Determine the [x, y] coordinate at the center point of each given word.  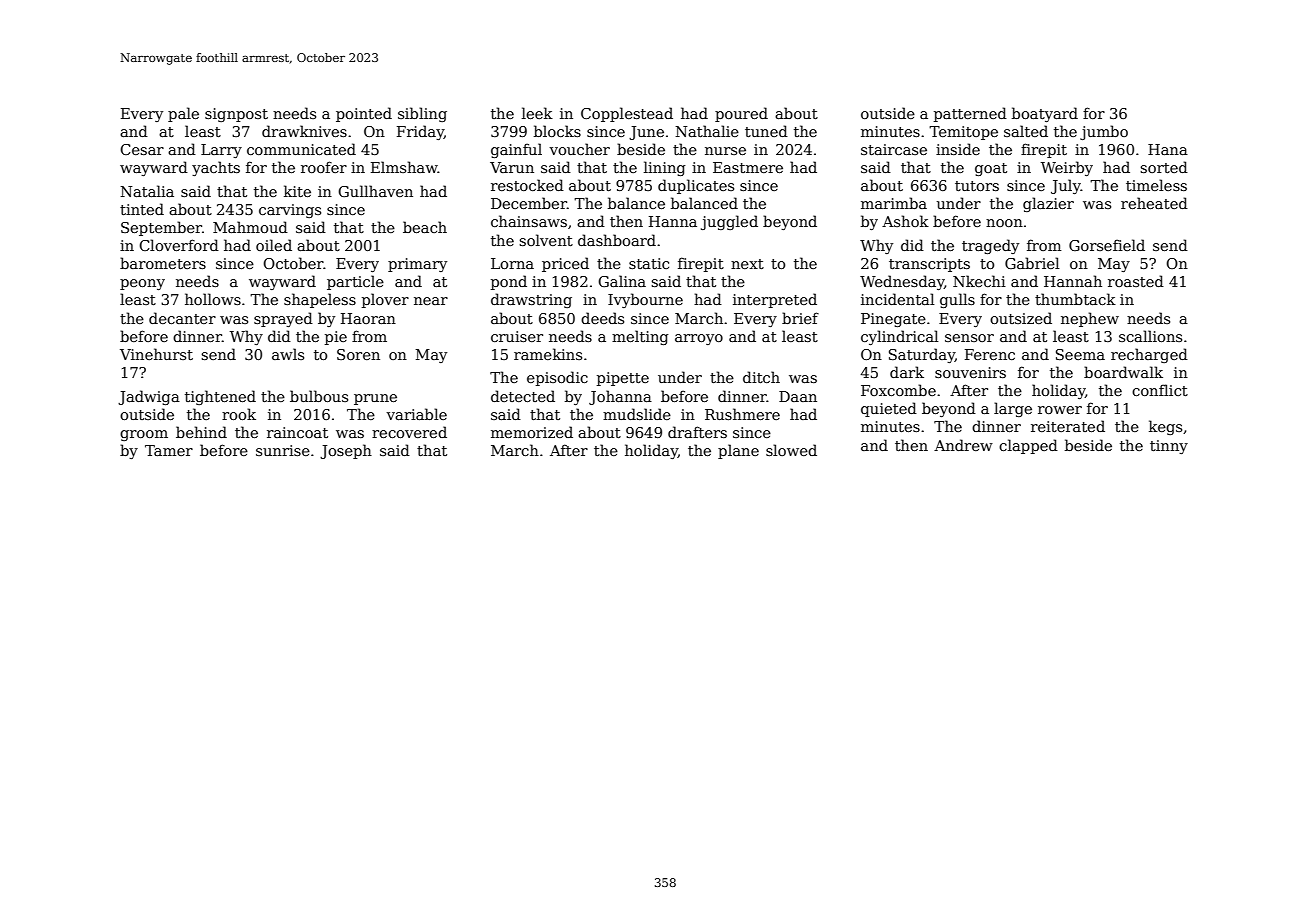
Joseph [346, 451]
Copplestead [627, 114]
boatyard [1045, 114]
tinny [1169, 447]
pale [183, 114]
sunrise [283, 450]
